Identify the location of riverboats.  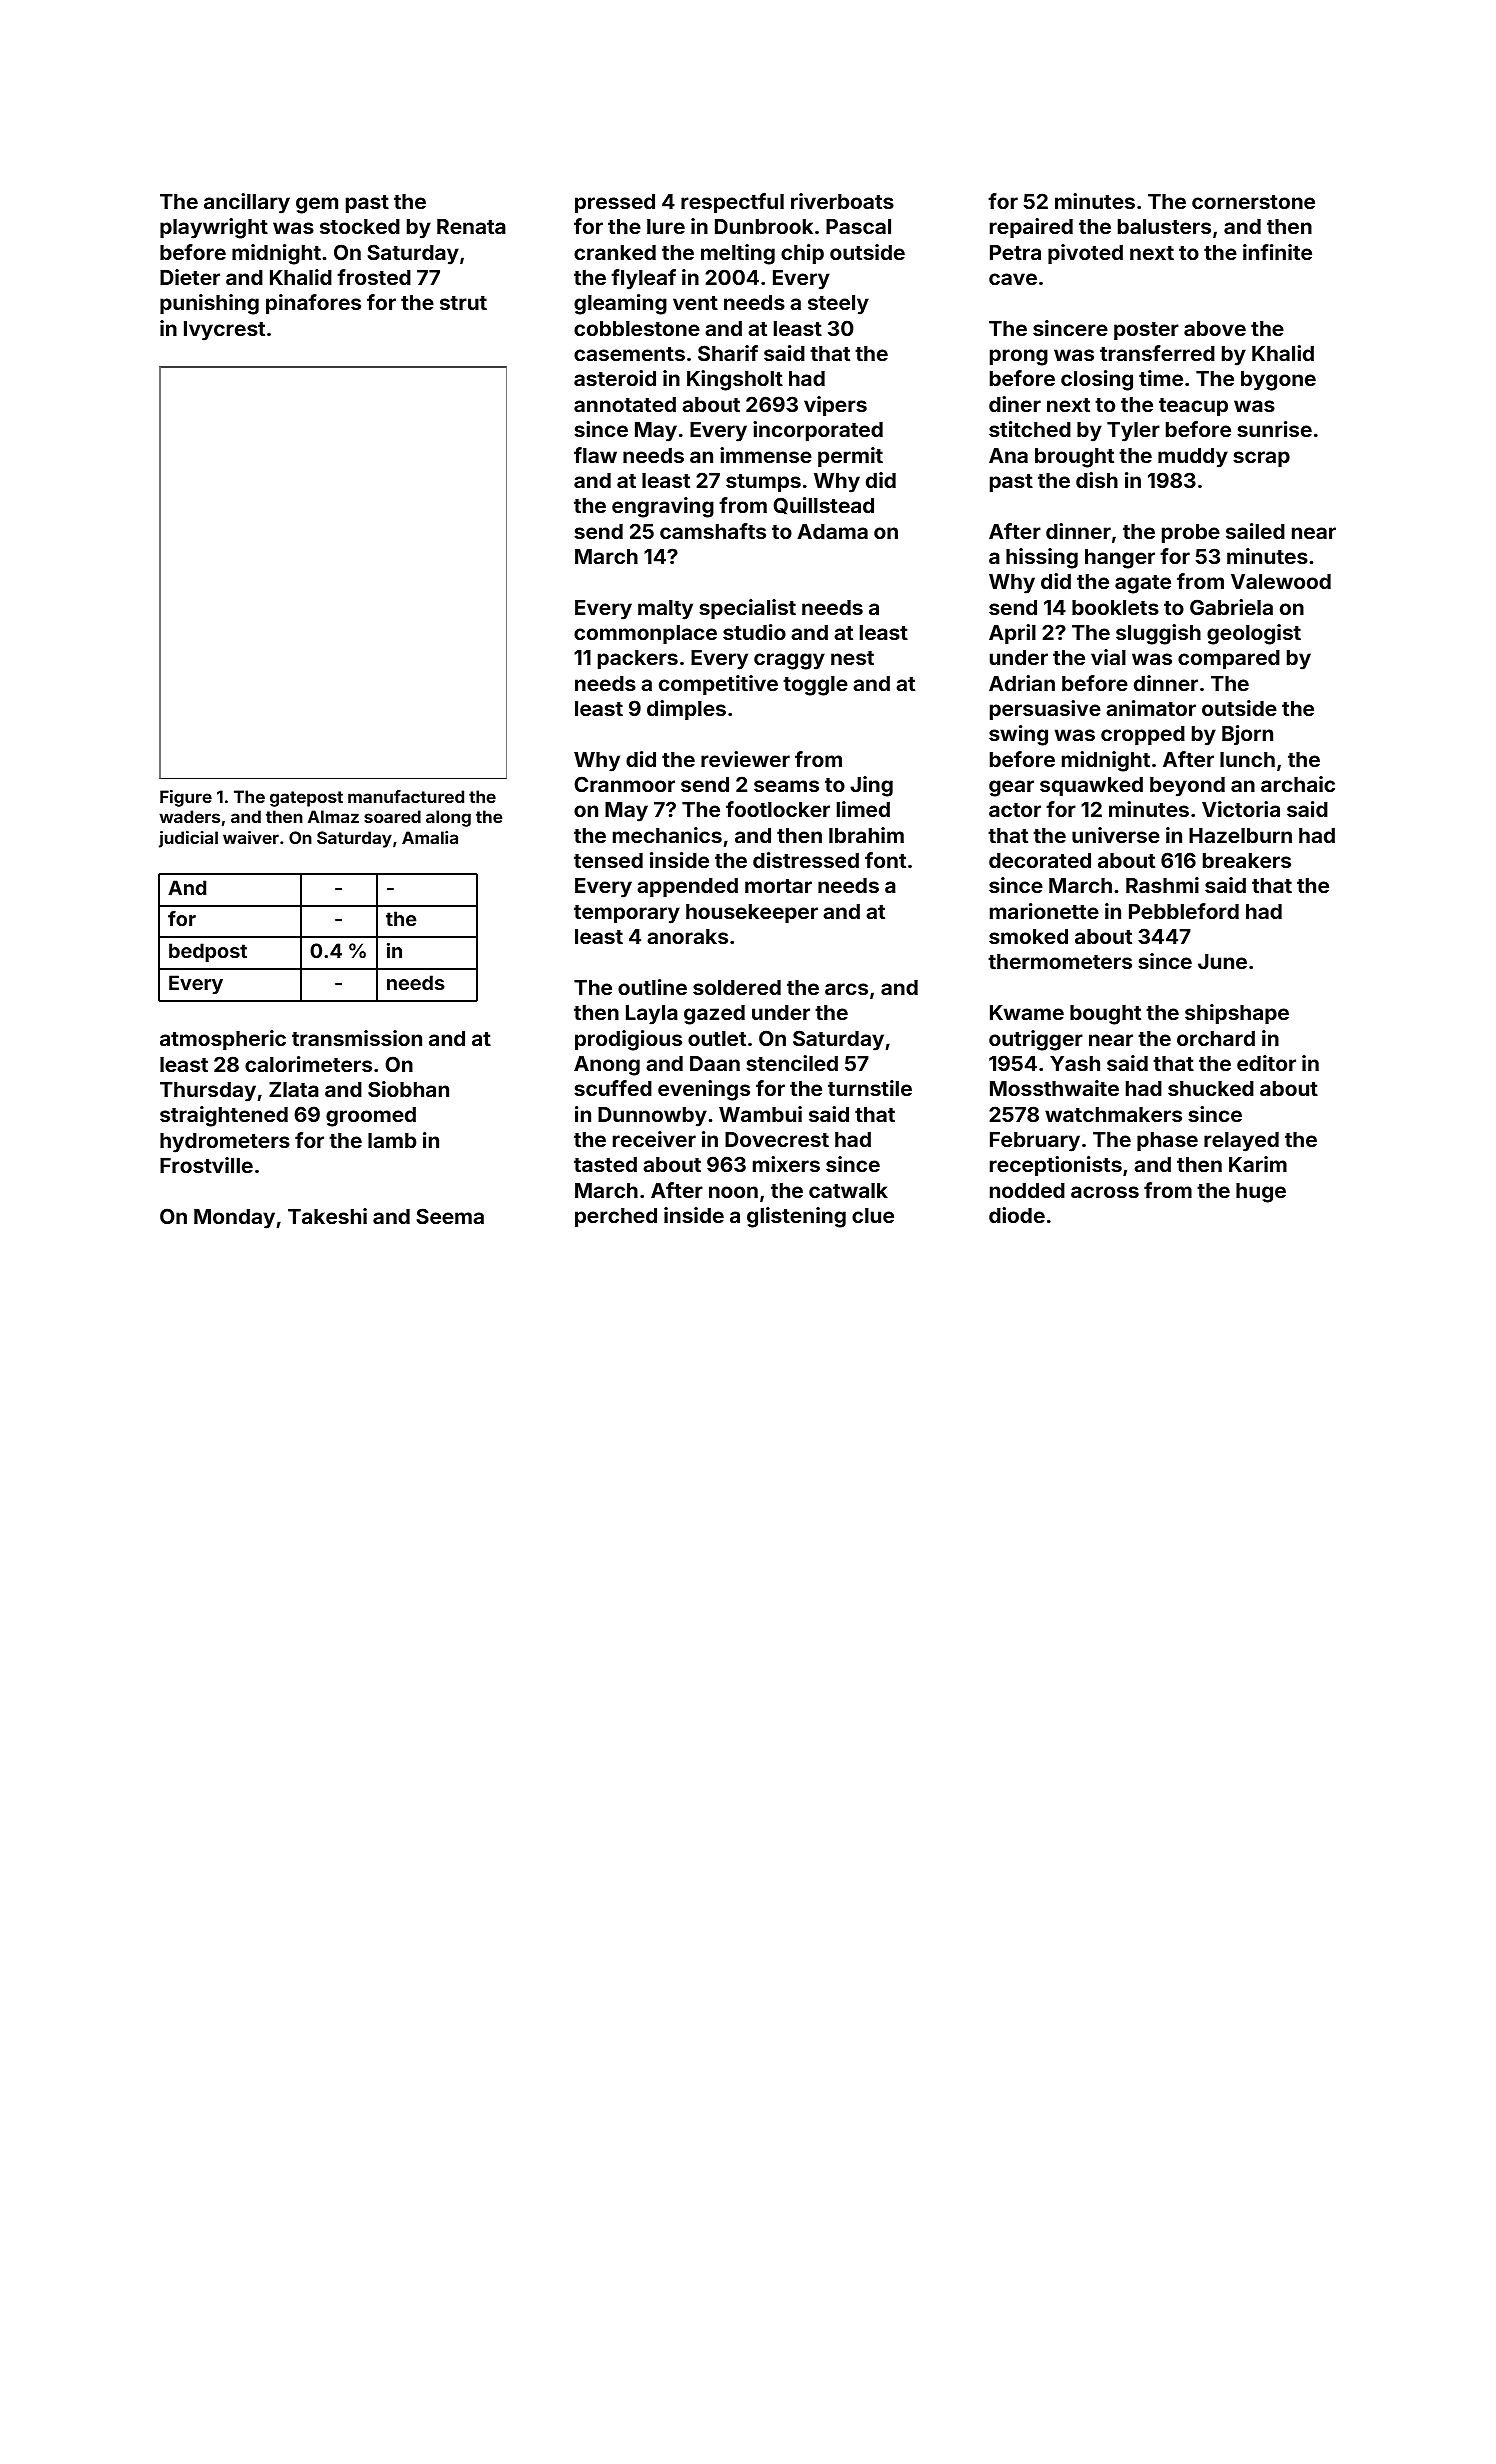
(842, 201).
